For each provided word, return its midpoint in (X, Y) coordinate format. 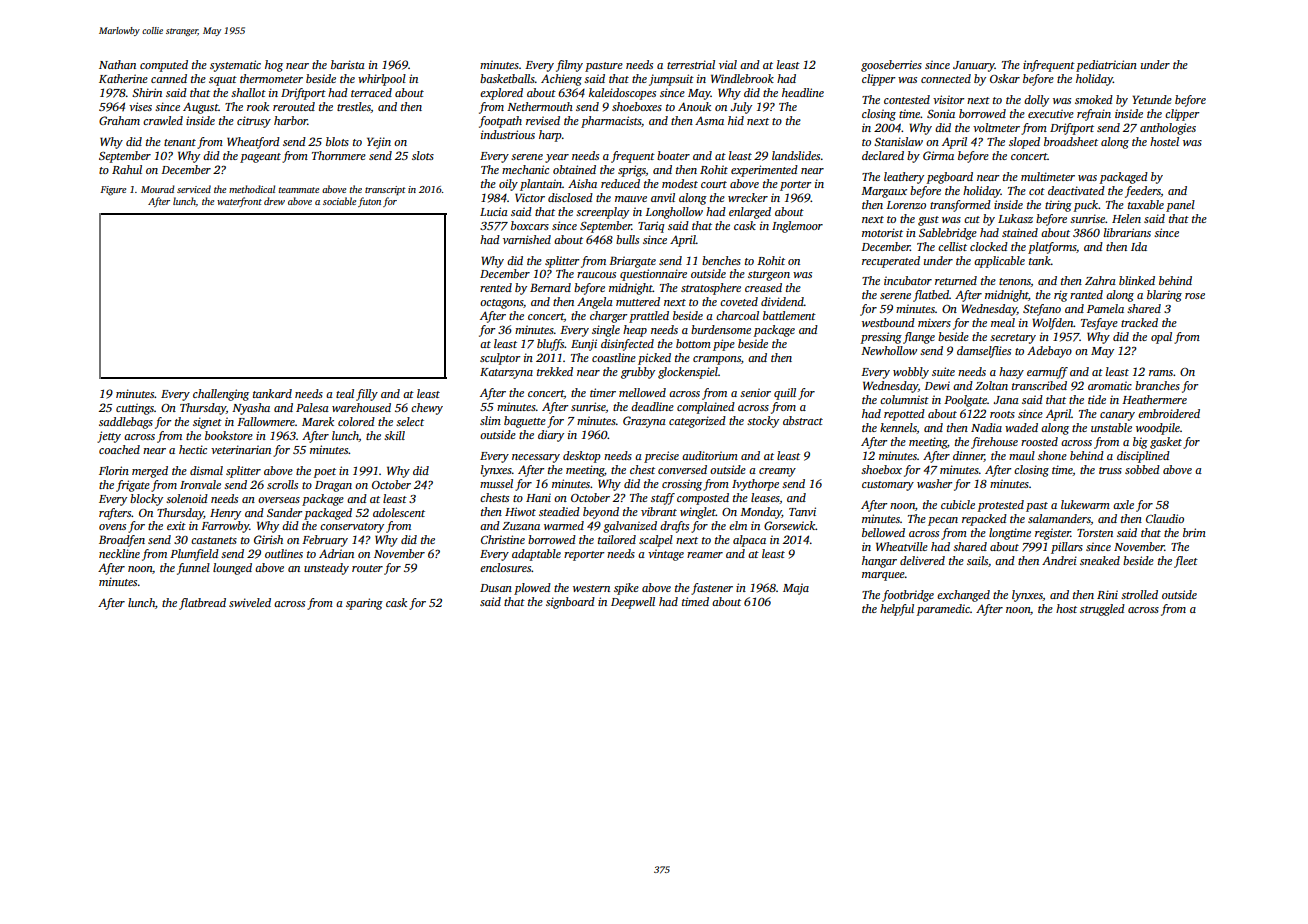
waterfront (239, 202)
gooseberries (891, 66)
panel (1180, 206)
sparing (364, 604)
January (974, 66)
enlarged (750, 213)
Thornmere (339, 155)
